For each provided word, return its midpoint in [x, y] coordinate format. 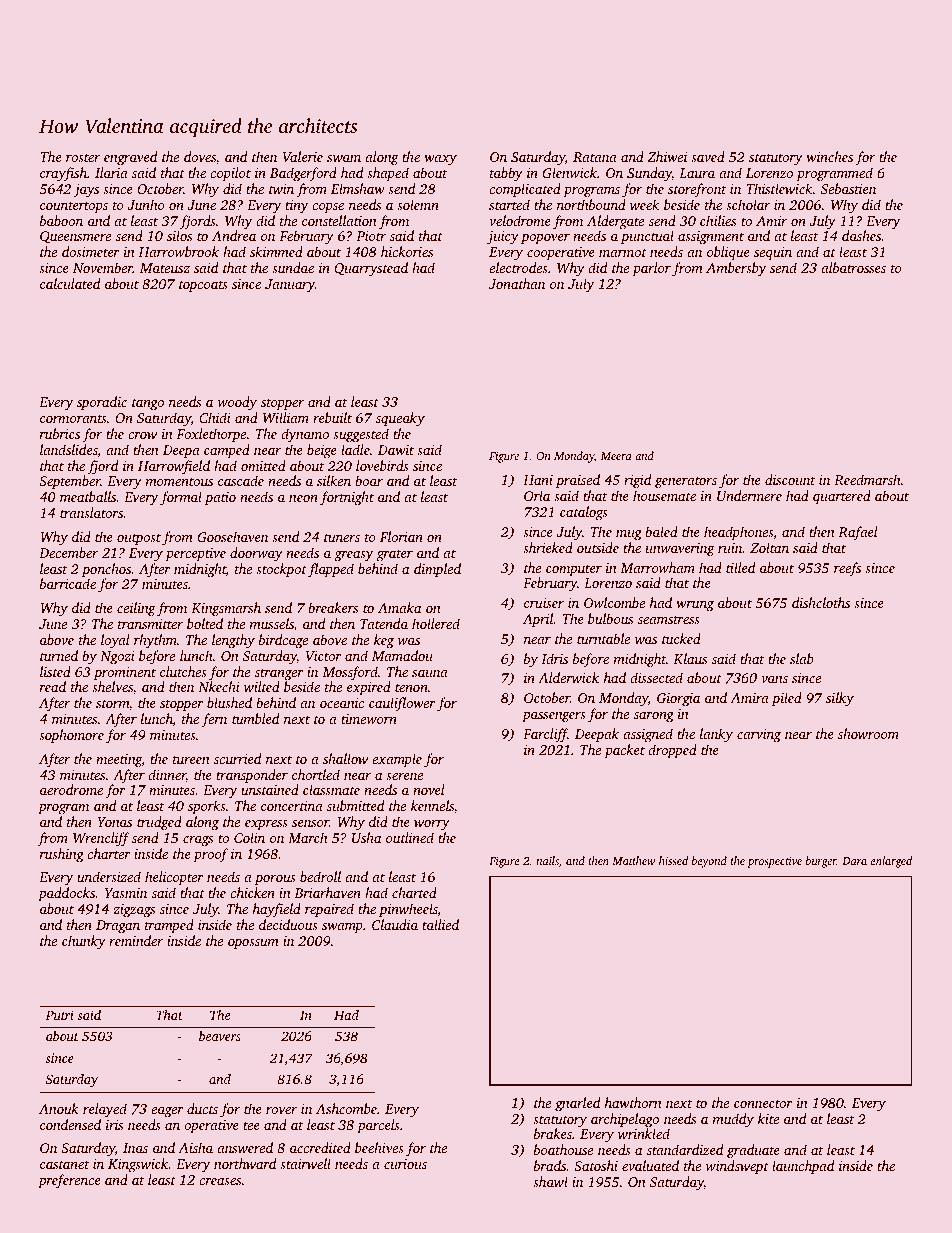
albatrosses [853, 267]
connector [763, 1104]
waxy [440, 160]
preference [69, 1181]
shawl [550, 1181]
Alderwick [568, 677]
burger [821, 862]
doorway [256, 554]
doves [200, 156]
